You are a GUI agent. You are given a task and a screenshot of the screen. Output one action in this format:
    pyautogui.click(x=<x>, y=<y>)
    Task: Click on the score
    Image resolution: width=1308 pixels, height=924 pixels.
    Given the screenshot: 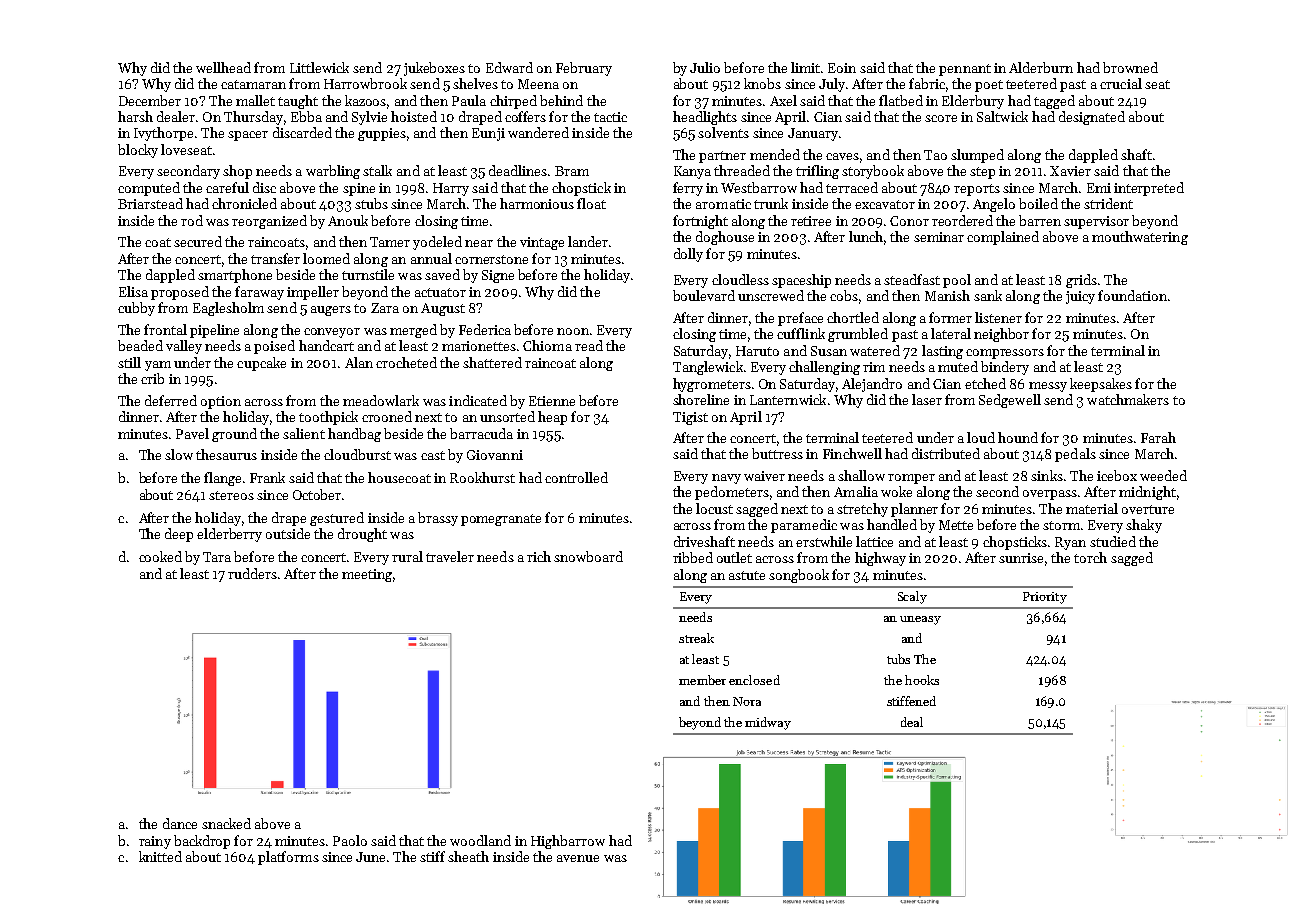 What is the action you would take?
    pyautogui.click(x=941, y=118)
